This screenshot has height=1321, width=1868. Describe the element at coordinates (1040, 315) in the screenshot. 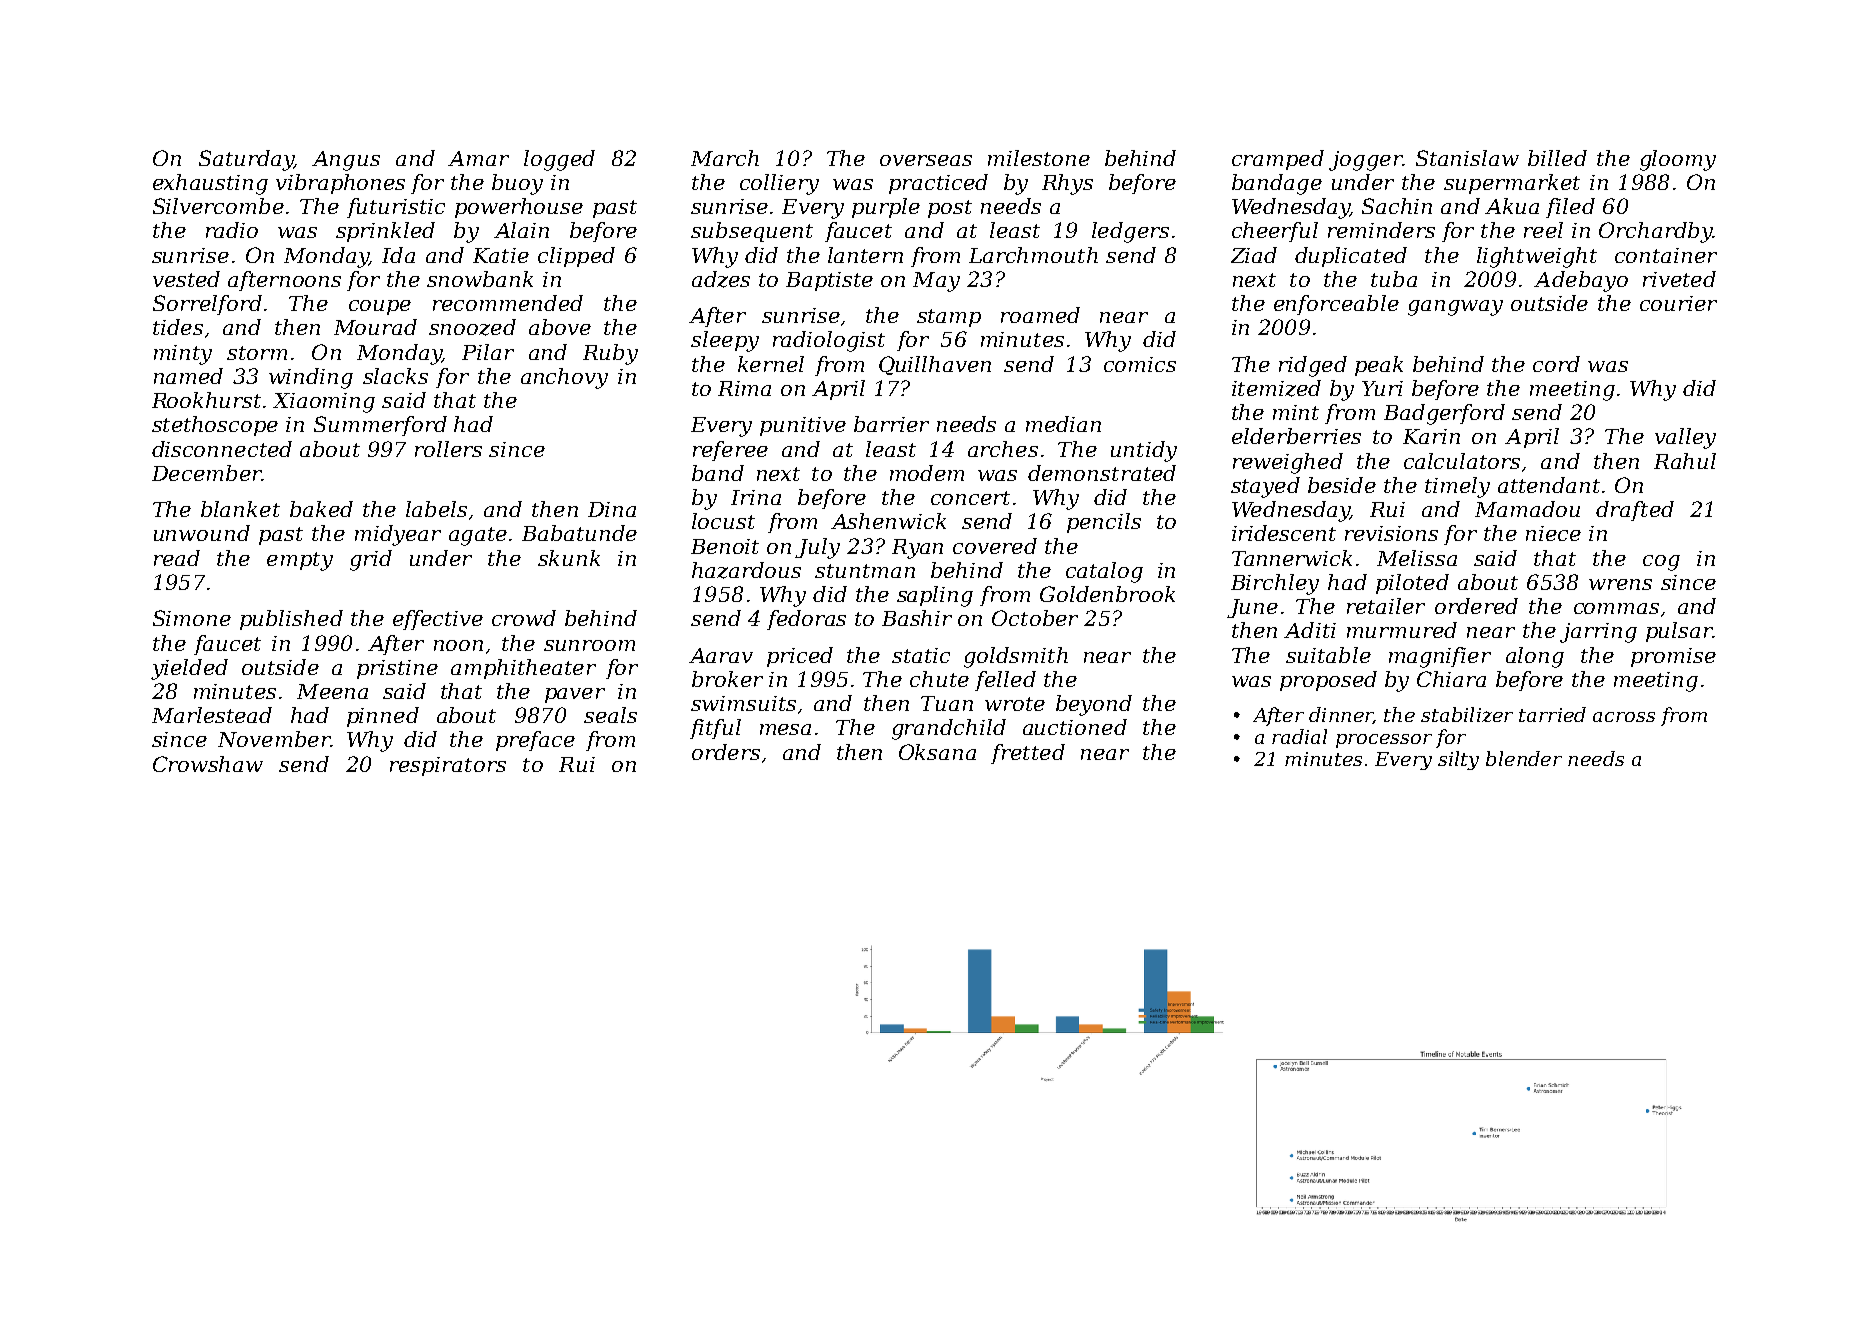

I see `roamed` at that location.
